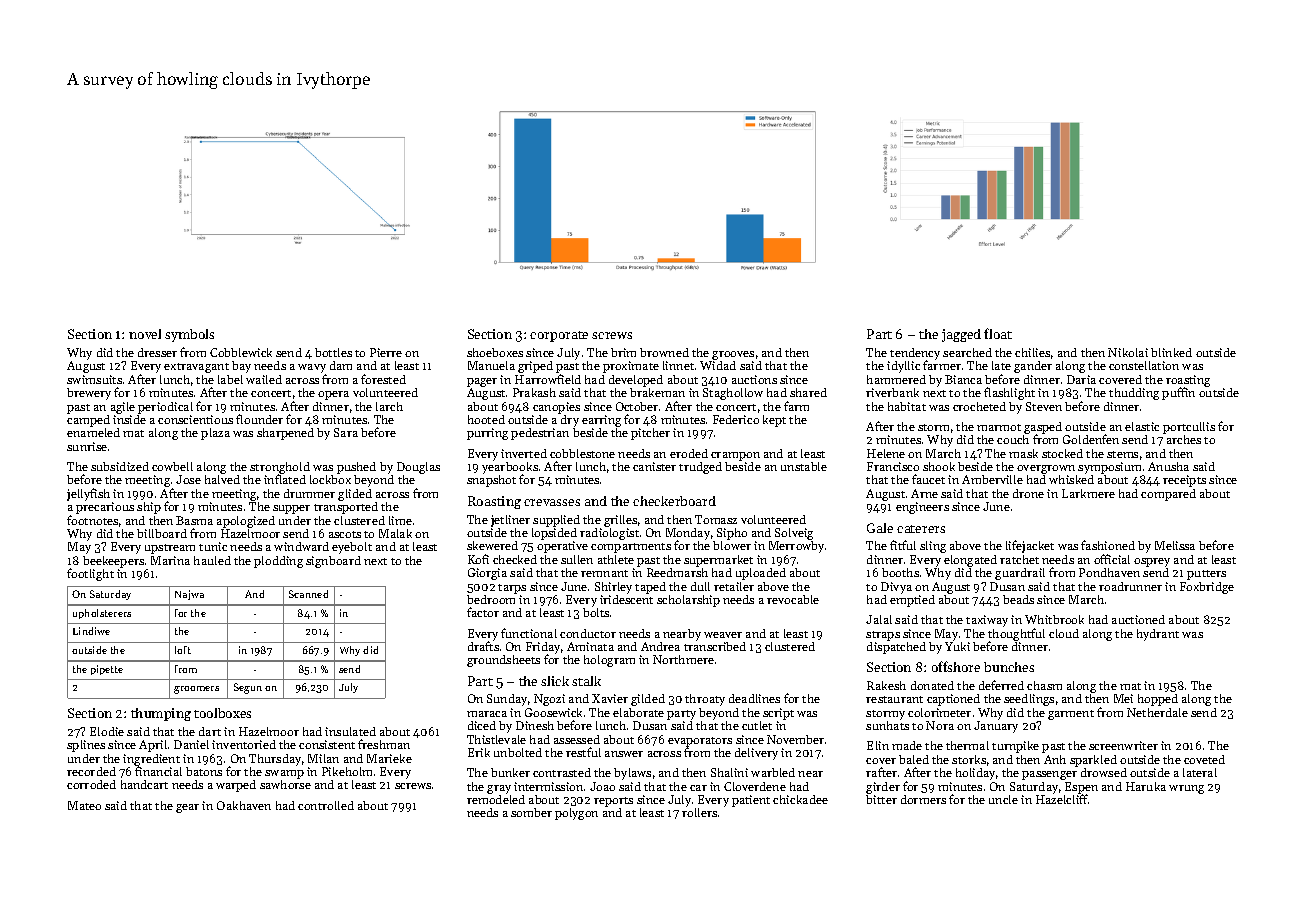 This screenshot has height=924, width=1308. What do you see at coordinates (162, 533) in the screenshot?
I see `billboard` at bounding box center [162, 533].
